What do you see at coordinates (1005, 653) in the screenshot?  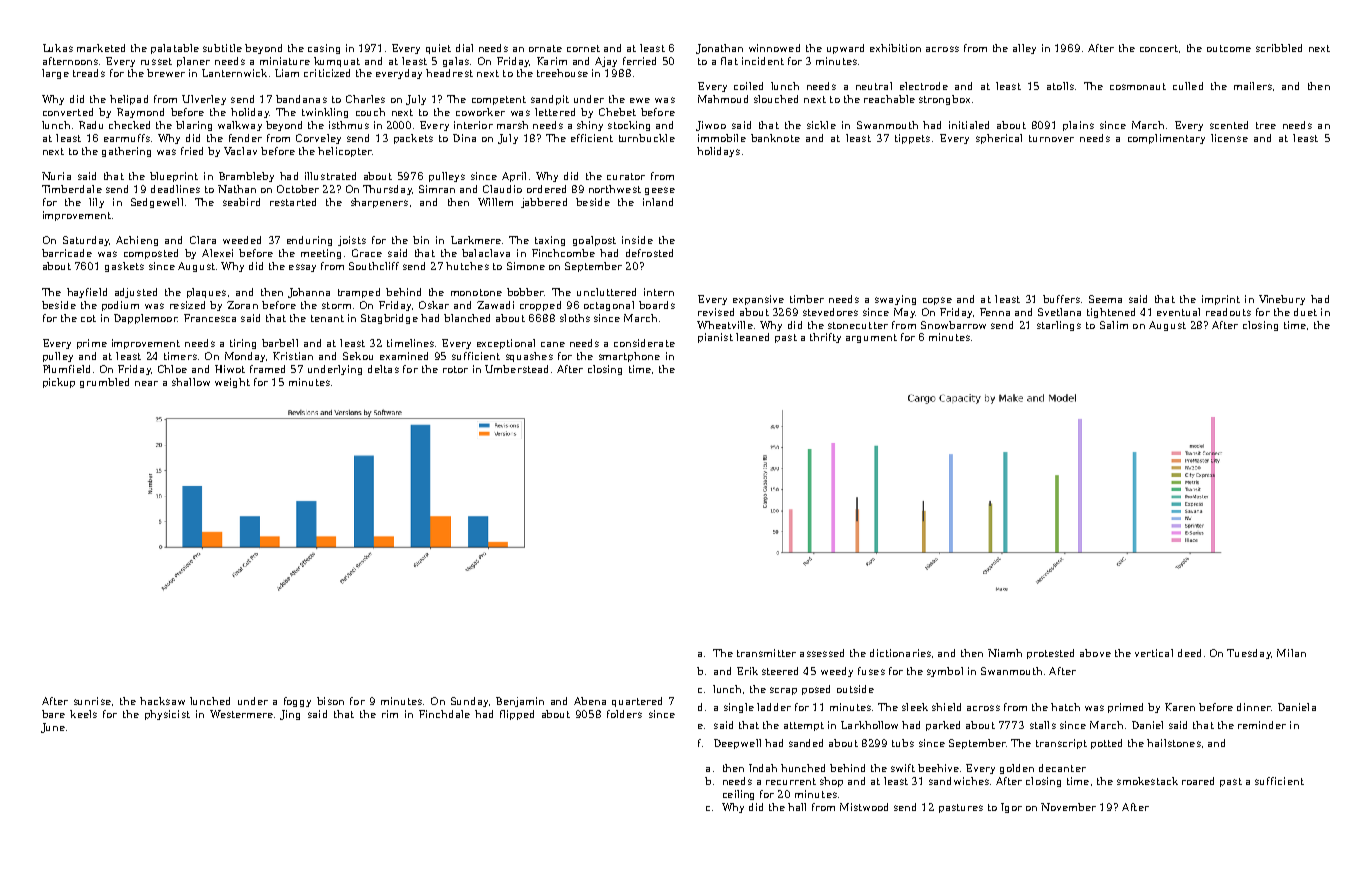 I see `Niamh` at bounding box center [1005, 653].
